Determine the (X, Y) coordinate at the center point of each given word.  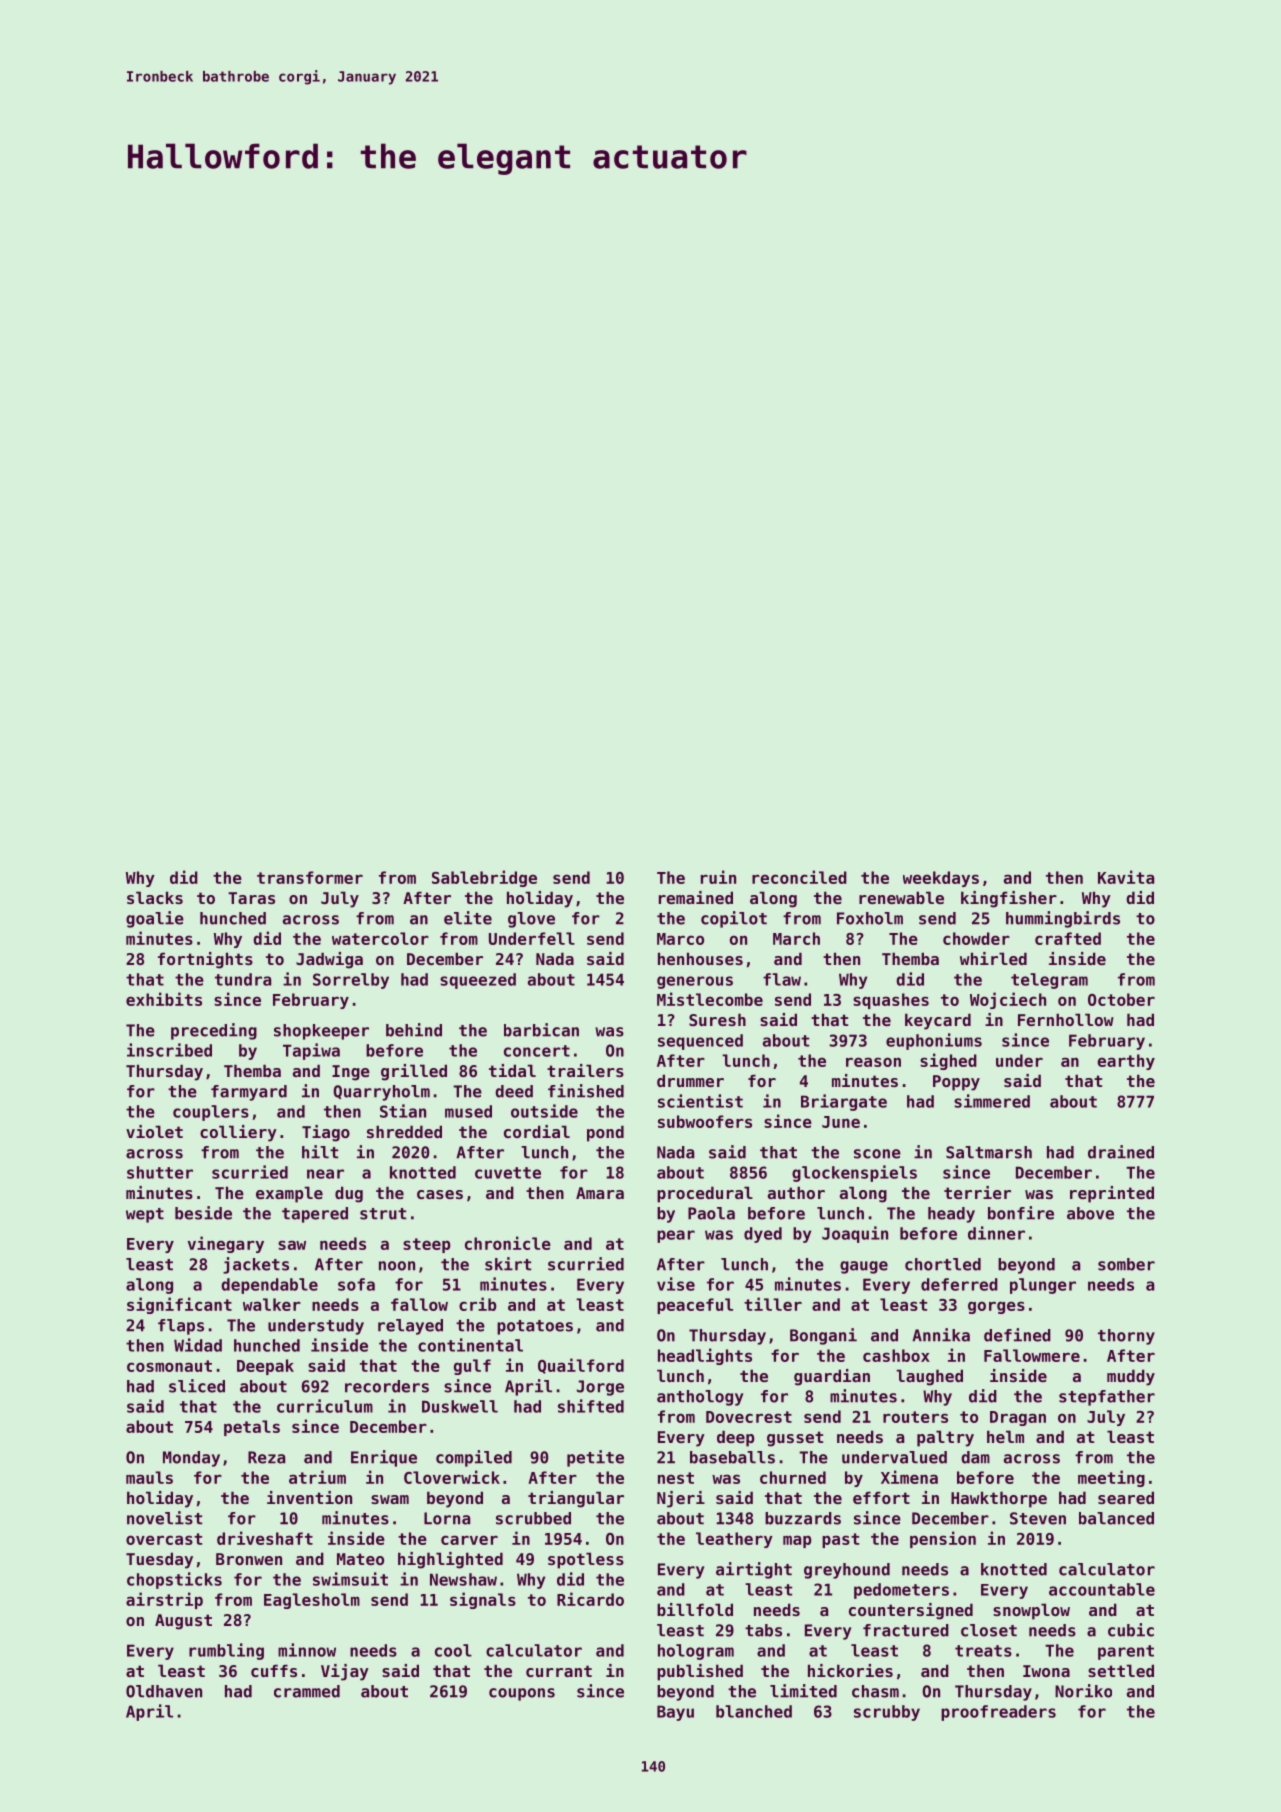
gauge (864, 1267)
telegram (1049, 981)
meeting (1111, 1478)
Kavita (1126, 877)
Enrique (384, 1458)
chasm (875, 1691)
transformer (310, 877)
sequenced (700, 1042)
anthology (700, 1398)
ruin (718, 877)
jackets (256, 1265)
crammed (307, 1691)
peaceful (695, 1306)
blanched (754, 1711)
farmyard (249, 1093)
